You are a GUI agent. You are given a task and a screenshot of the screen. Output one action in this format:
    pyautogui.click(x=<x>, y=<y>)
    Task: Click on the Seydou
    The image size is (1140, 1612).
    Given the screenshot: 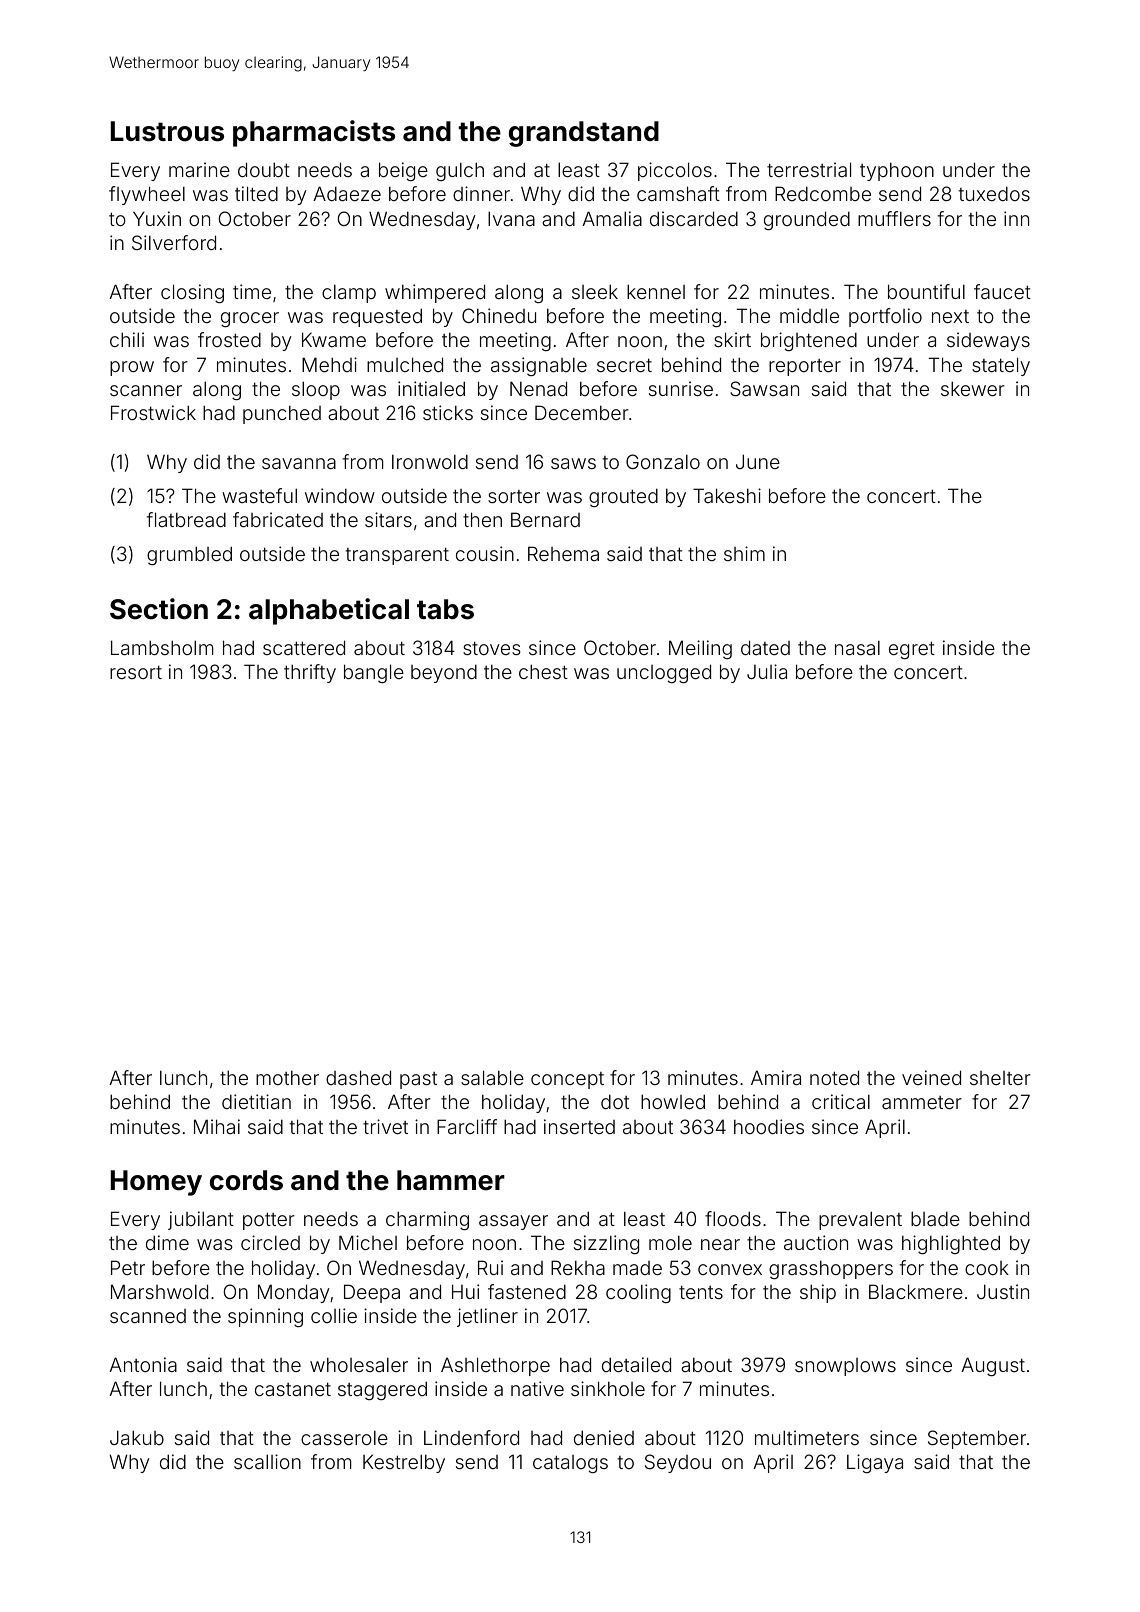 What is the action you would take?
    pyautogui.click(x=678, y=1463)
